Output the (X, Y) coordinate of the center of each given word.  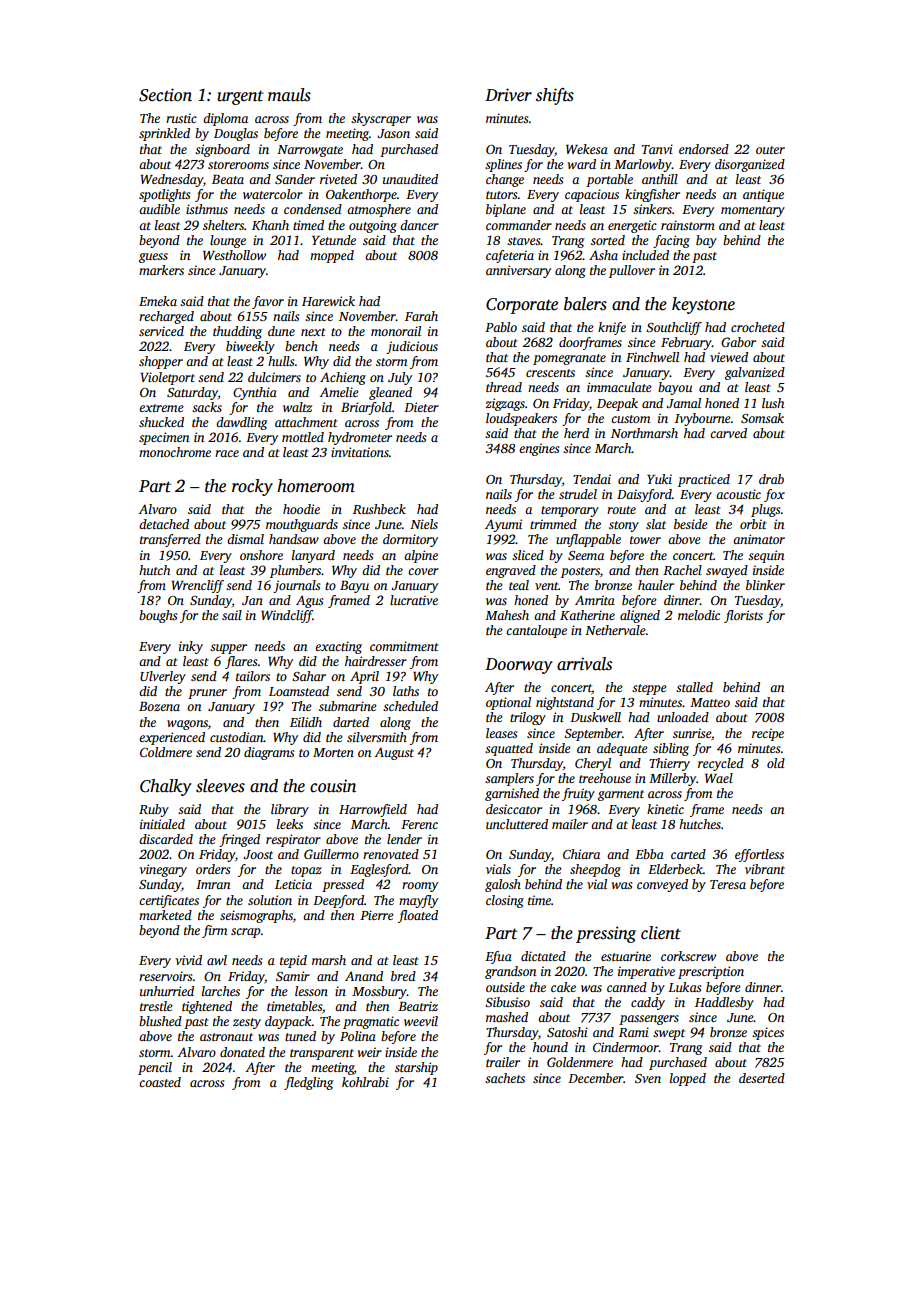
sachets (505, 1078)
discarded (166, 839)
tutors (501, 195)
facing (671, 241)
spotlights (164, 195)
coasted (160, 1082)
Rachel (682, 570)
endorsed (704, 149)
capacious (592, 195)
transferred (170, 540)
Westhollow (234, 255)
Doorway (519, 666)
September (593, 734)
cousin (333, 786)
